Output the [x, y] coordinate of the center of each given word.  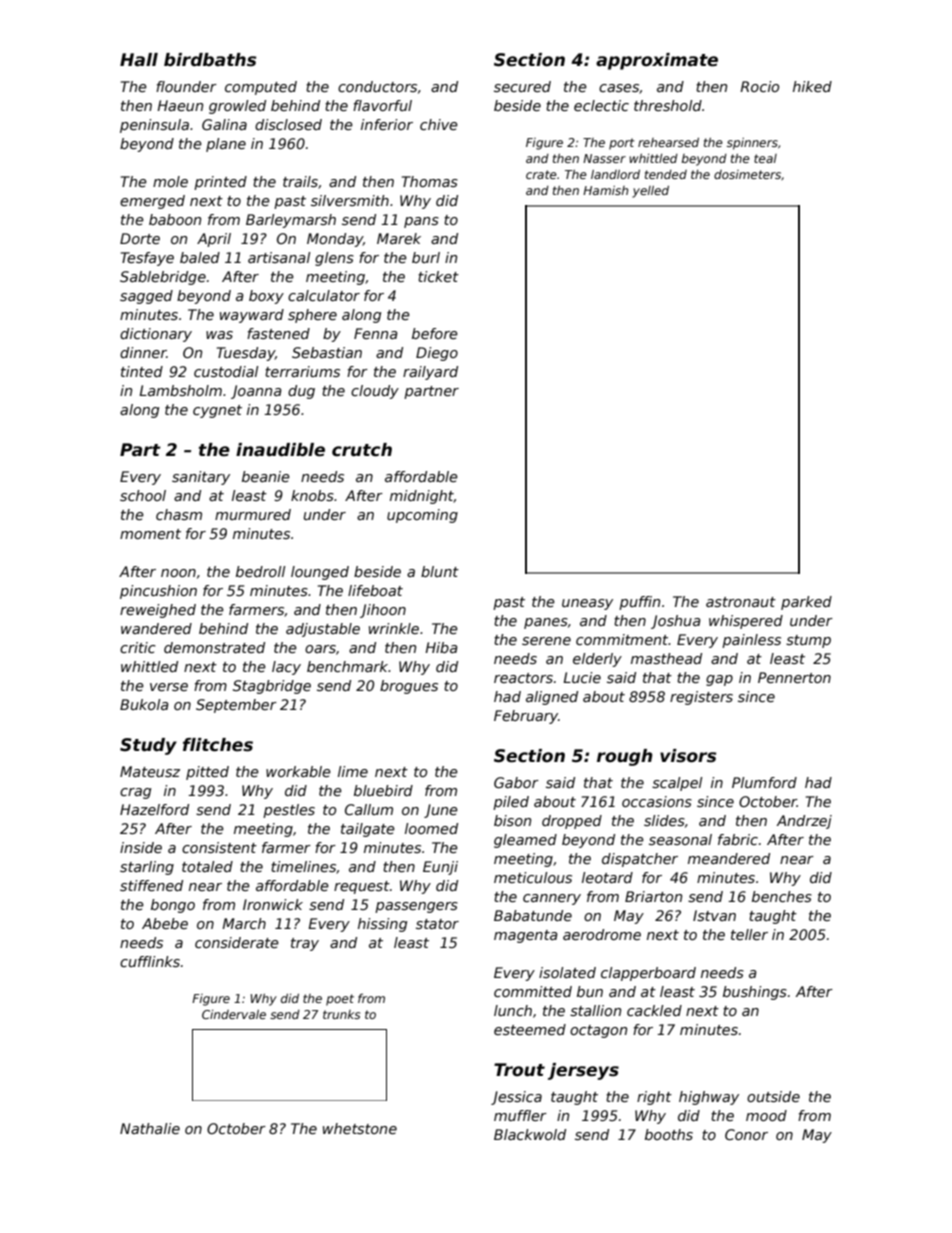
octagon [598, 1031]
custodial [226, 371]
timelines [303, 866]
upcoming [422, 516]
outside [773, 1096]
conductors [377, 86]
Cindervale [234, 1014]
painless [751, 641]
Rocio [759, 86]
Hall [139, 60]
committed [533, 991]
